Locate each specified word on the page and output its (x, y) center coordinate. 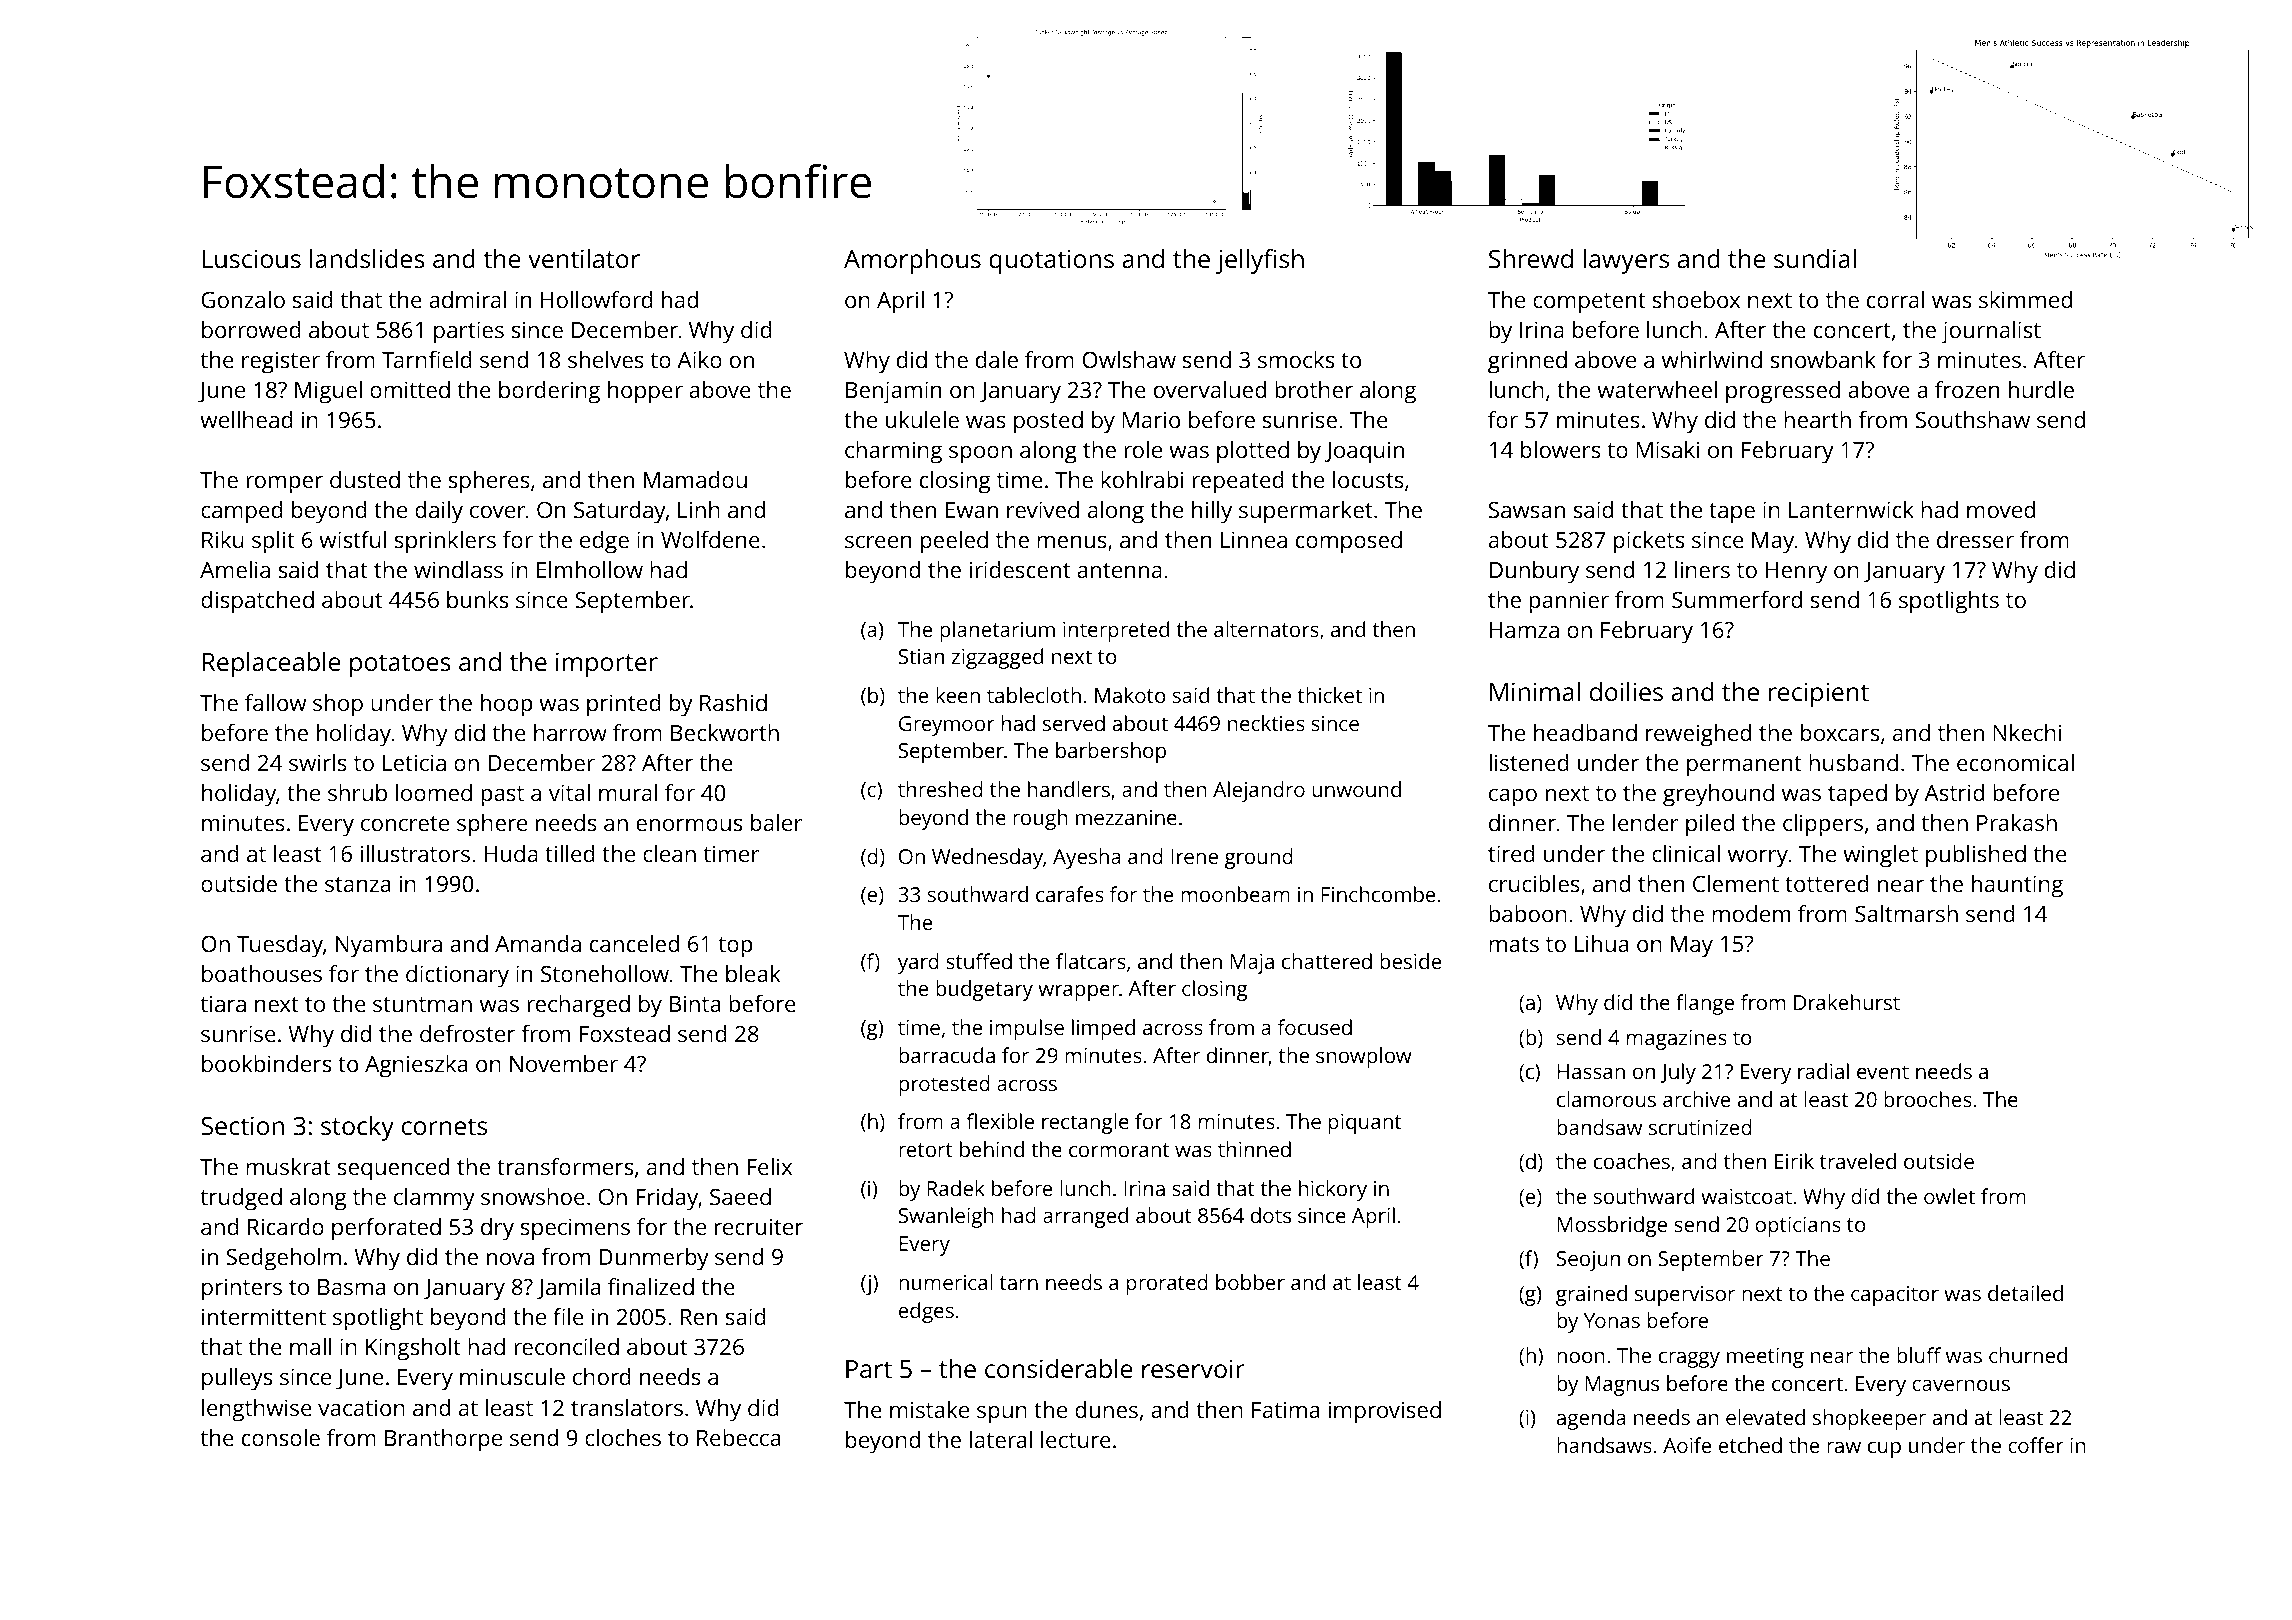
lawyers (1626, 261)
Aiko (699, 359)
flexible (1000, 1121)
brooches (1928, 1099)
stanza (357, 884)
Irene (1194, 856)
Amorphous (912, 261)
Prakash (2017, 822)
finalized (651, 1286)
